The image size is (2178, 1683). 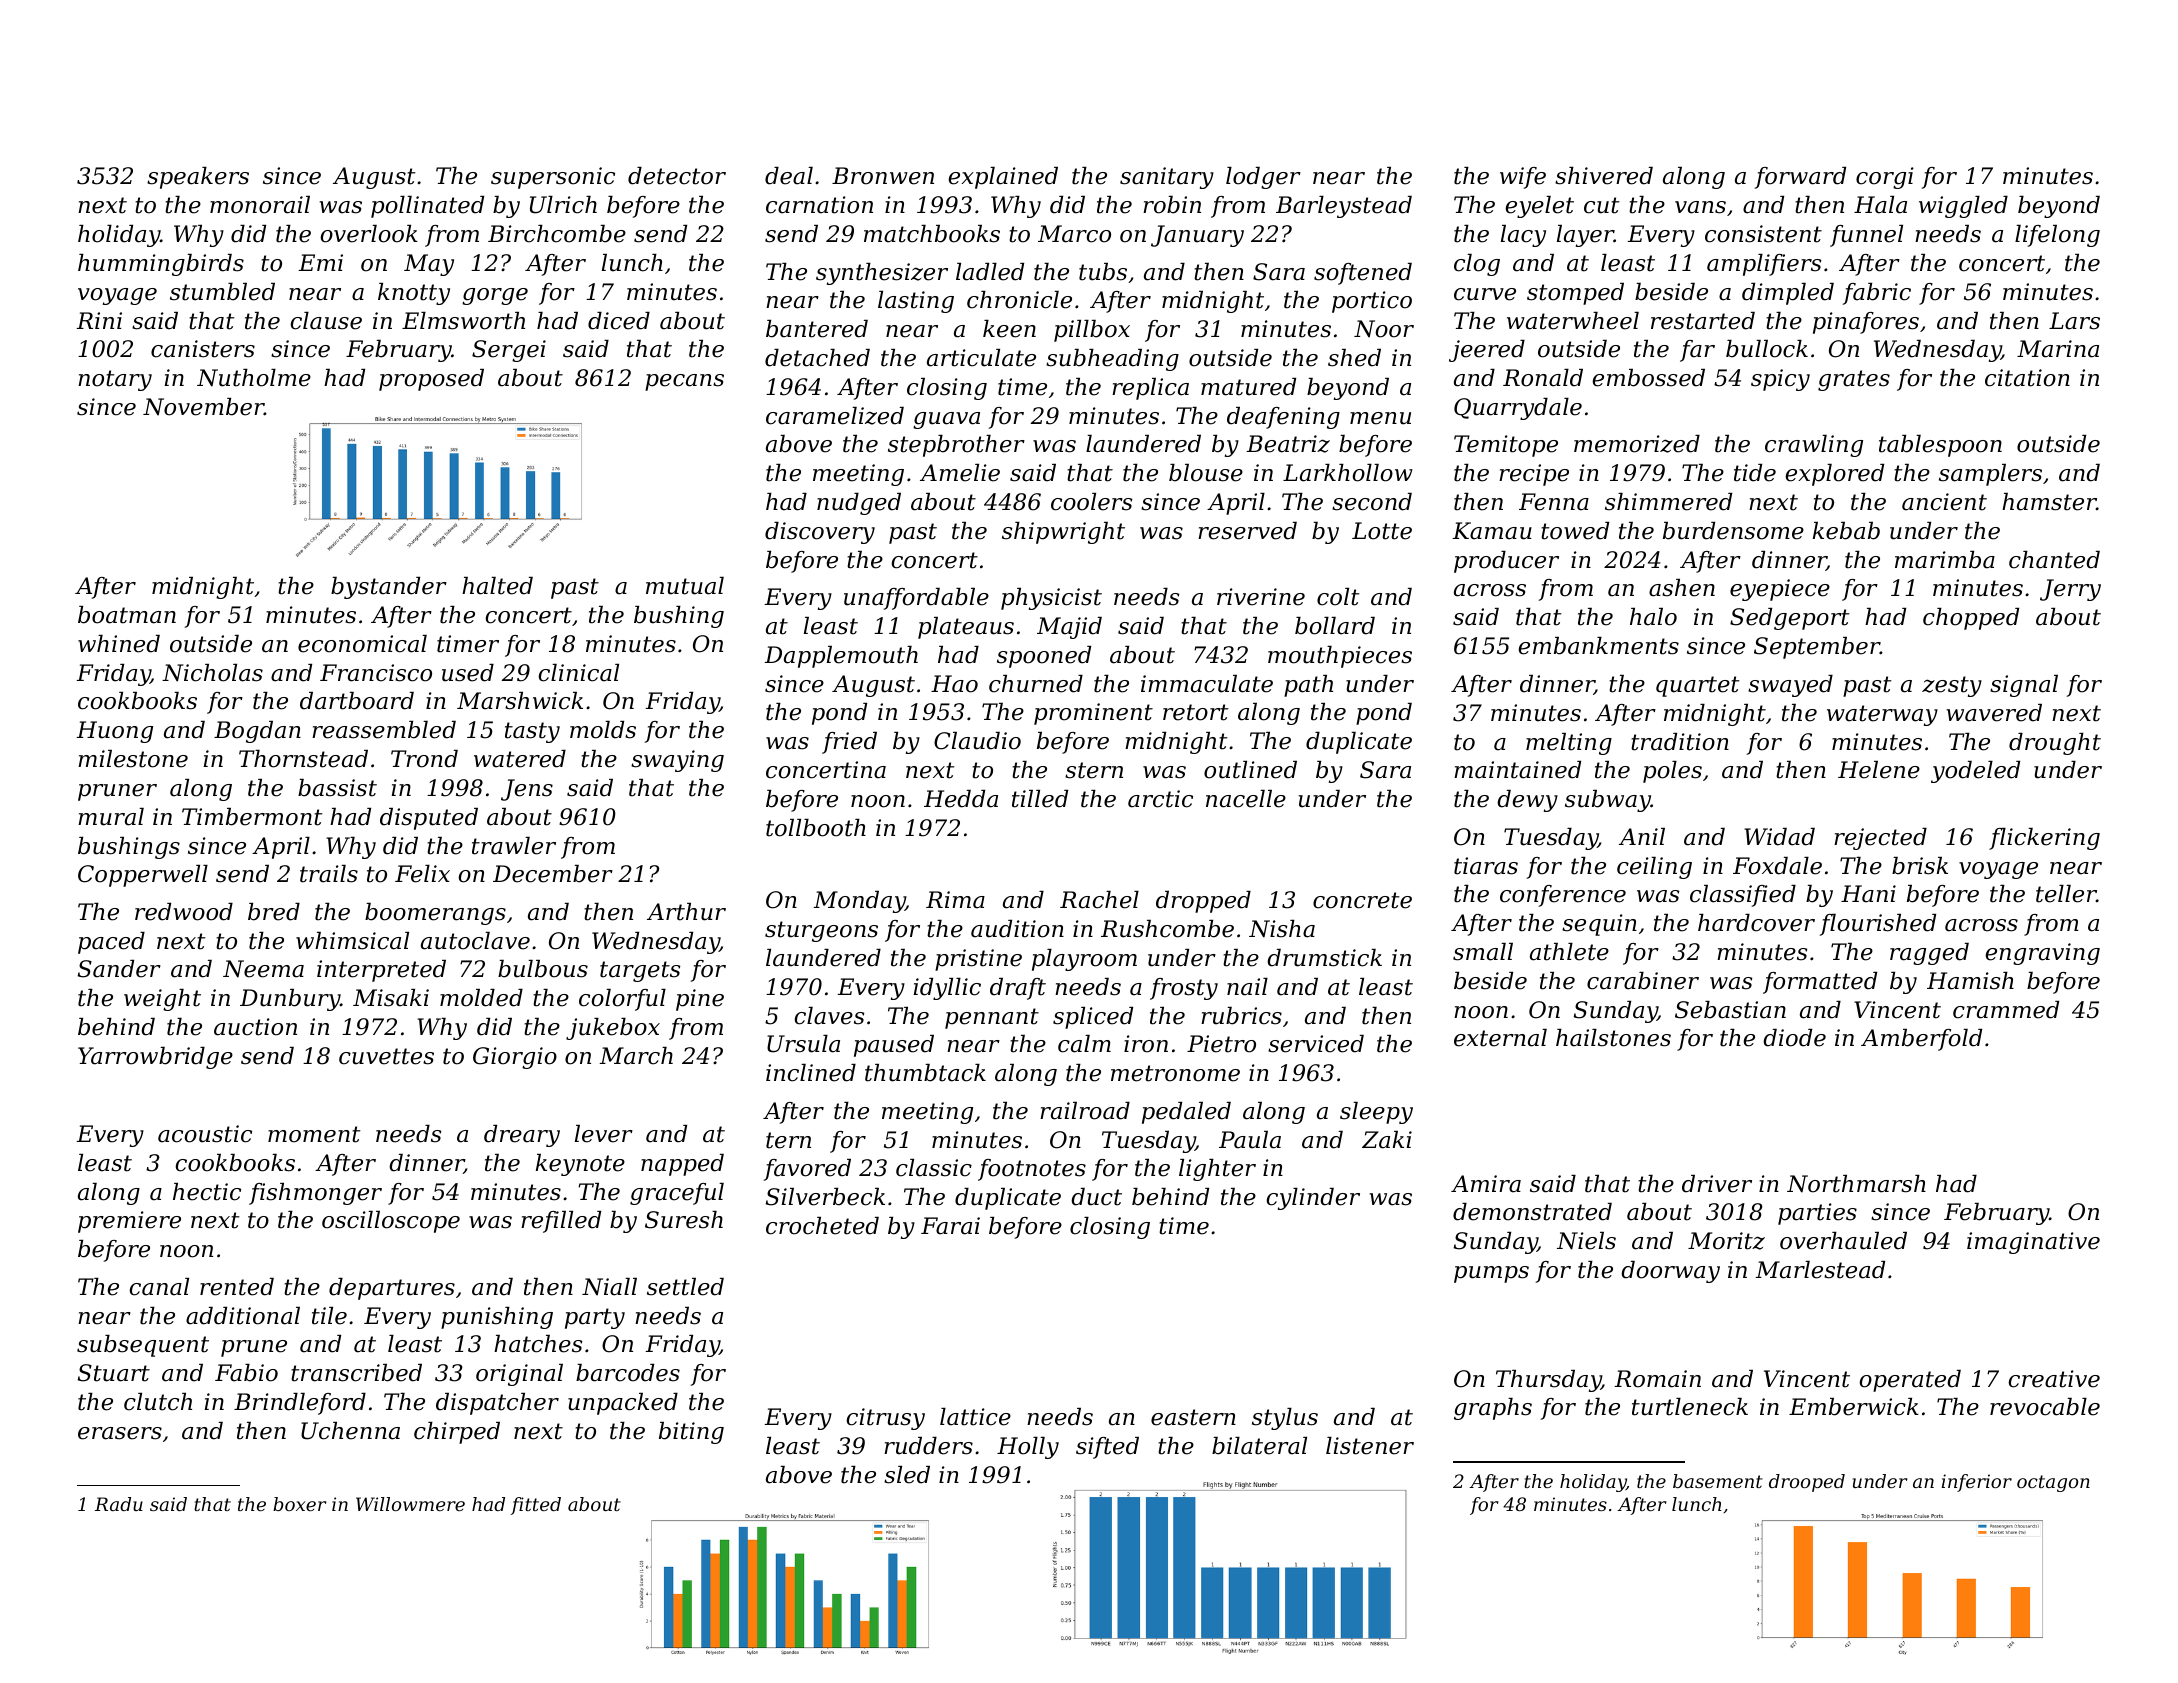 What do you see at coordinates (369, 234) in the screenshot?
I see `overlook` at bounding box center [369, 234].
